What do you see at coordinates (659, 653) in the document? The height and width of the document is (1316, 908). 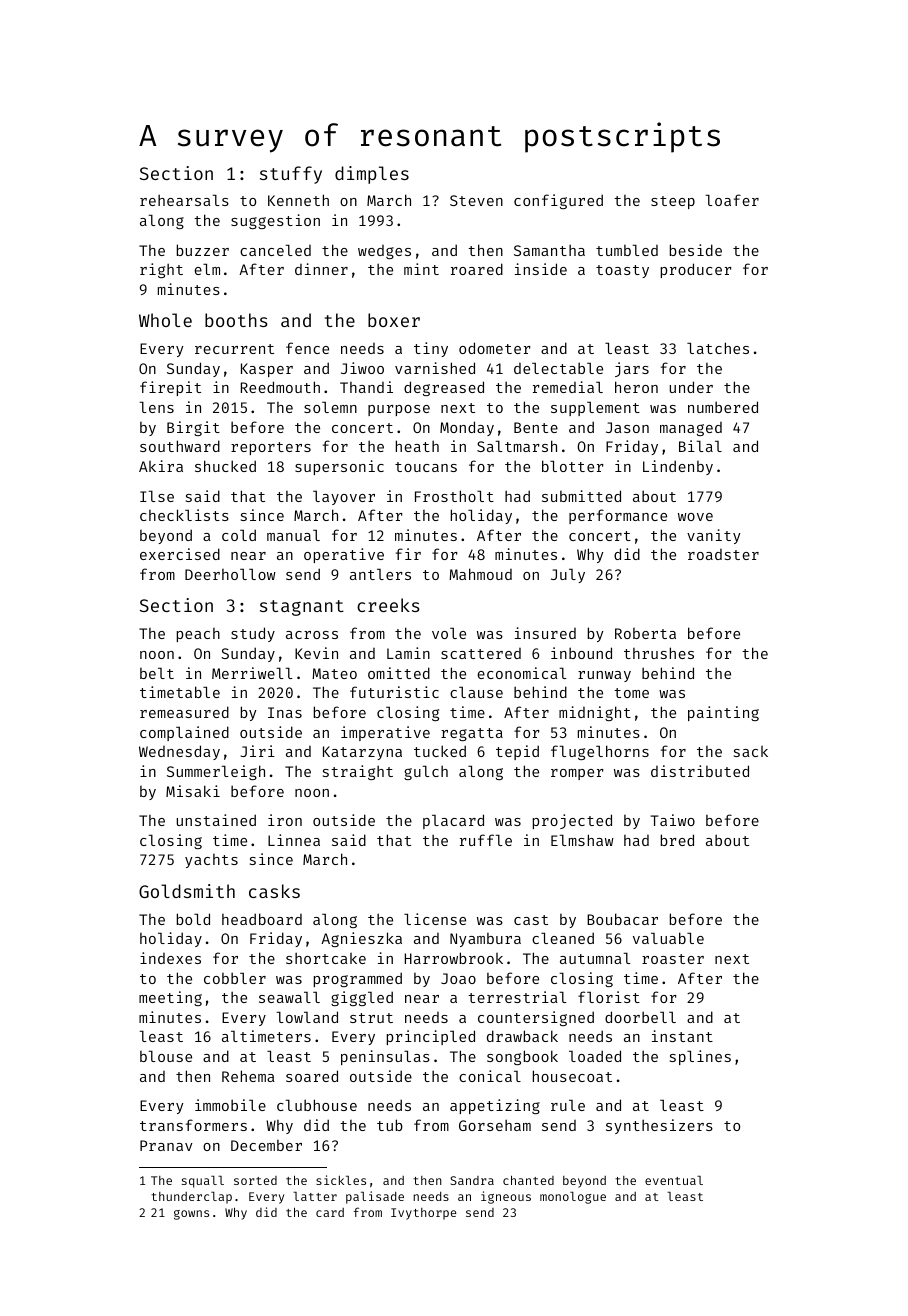 I see `thrushes` at bounding box center [659, 653].
